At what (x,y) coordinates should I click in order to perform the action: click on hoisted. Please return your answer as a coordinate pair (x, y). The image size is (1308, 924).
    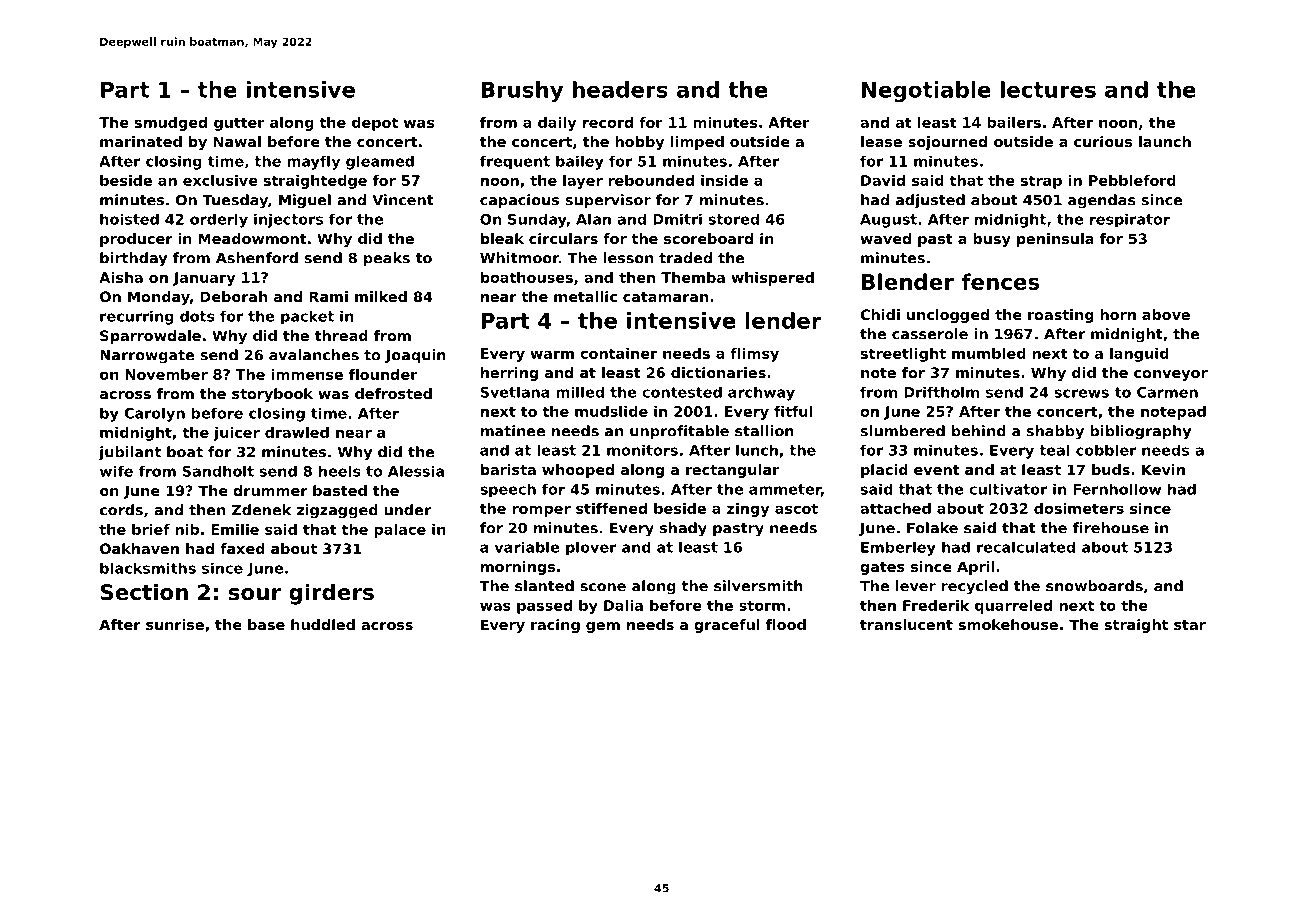
    Looking at the image, I should click on (129, 219).
